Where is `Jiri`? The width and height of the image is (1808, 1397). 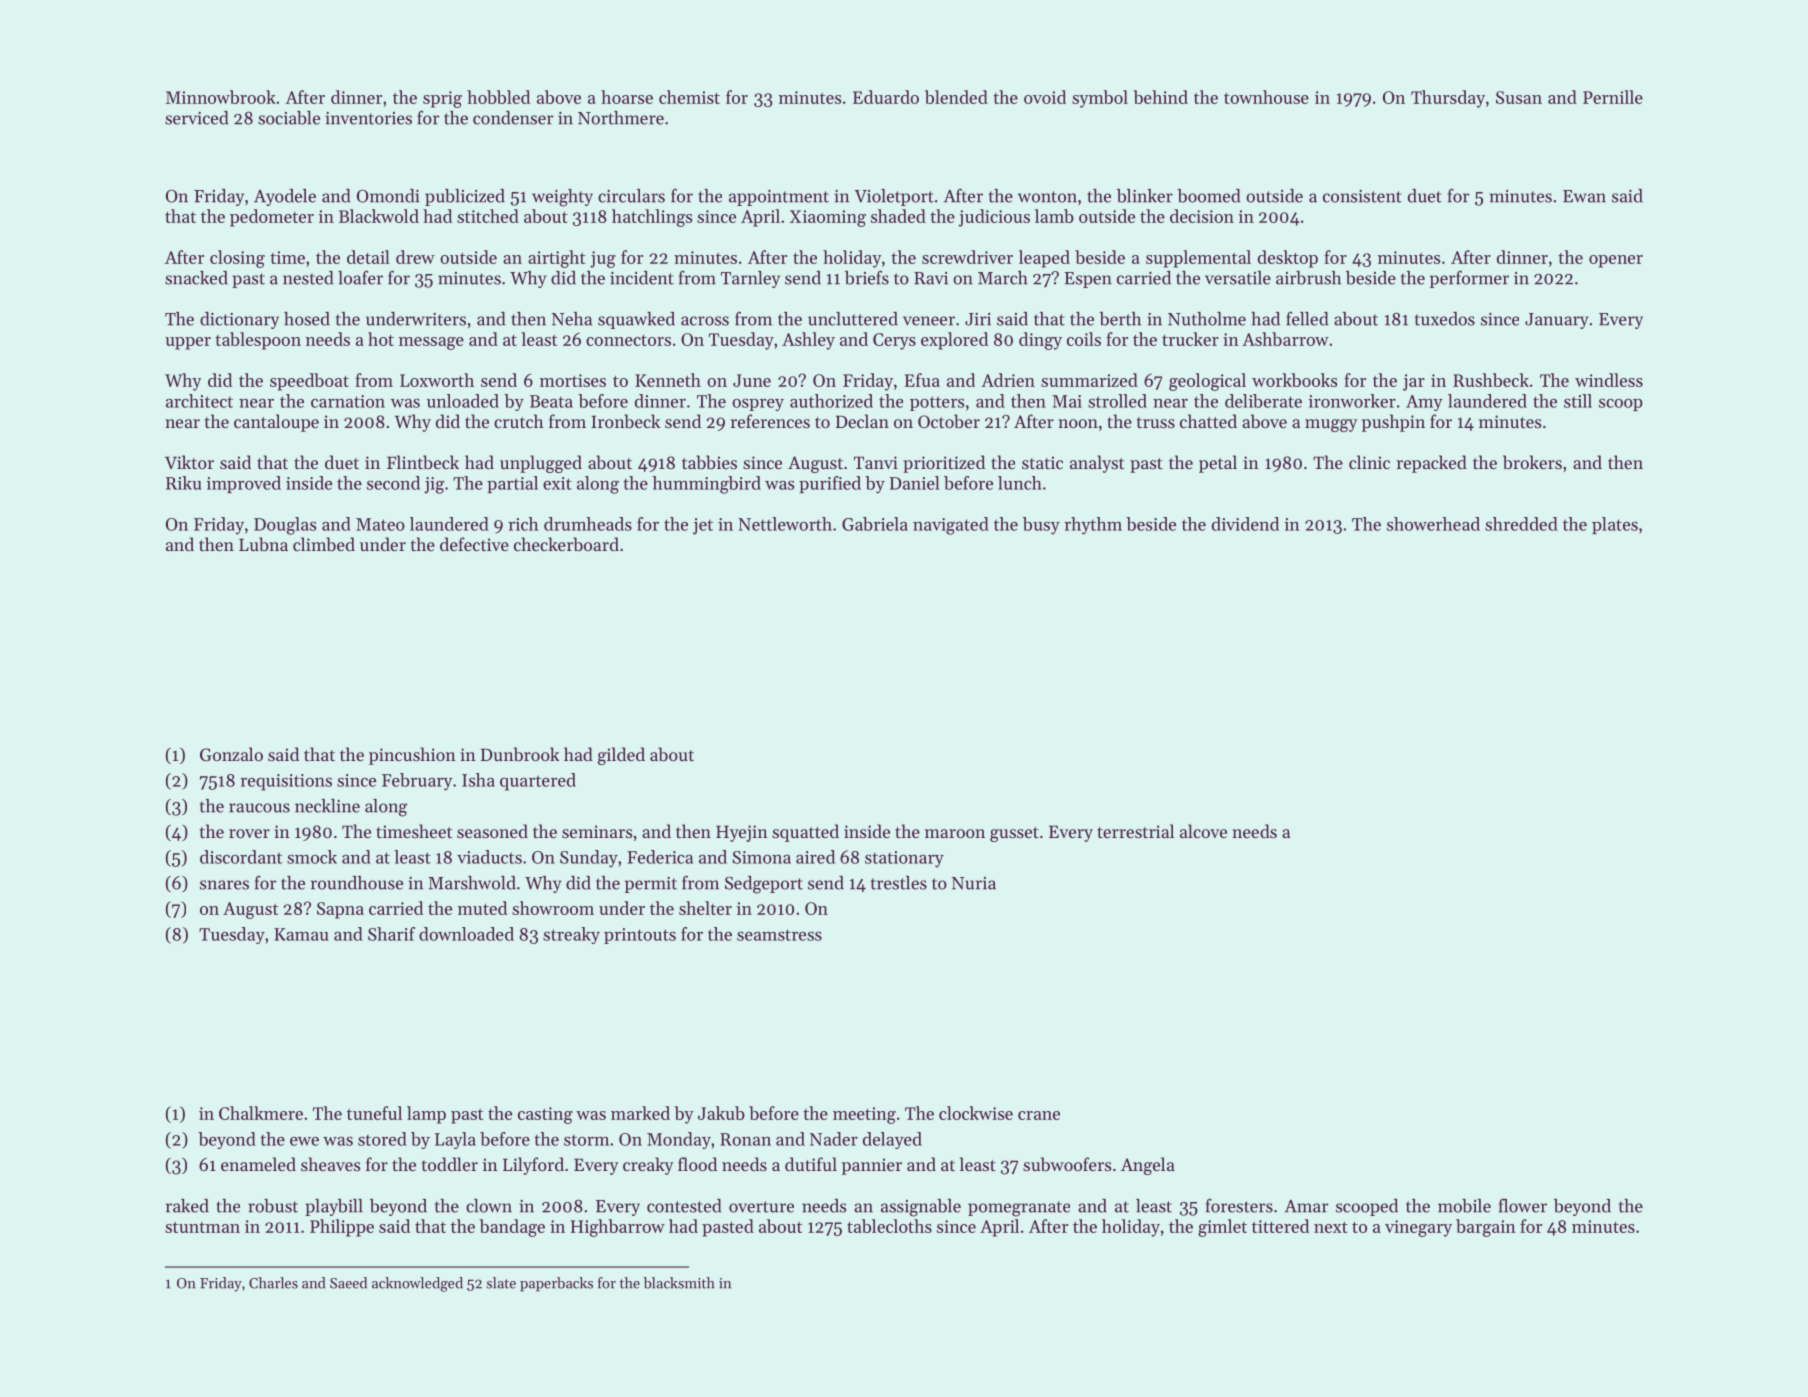 Jiri is located at coordinates (978, 319).
